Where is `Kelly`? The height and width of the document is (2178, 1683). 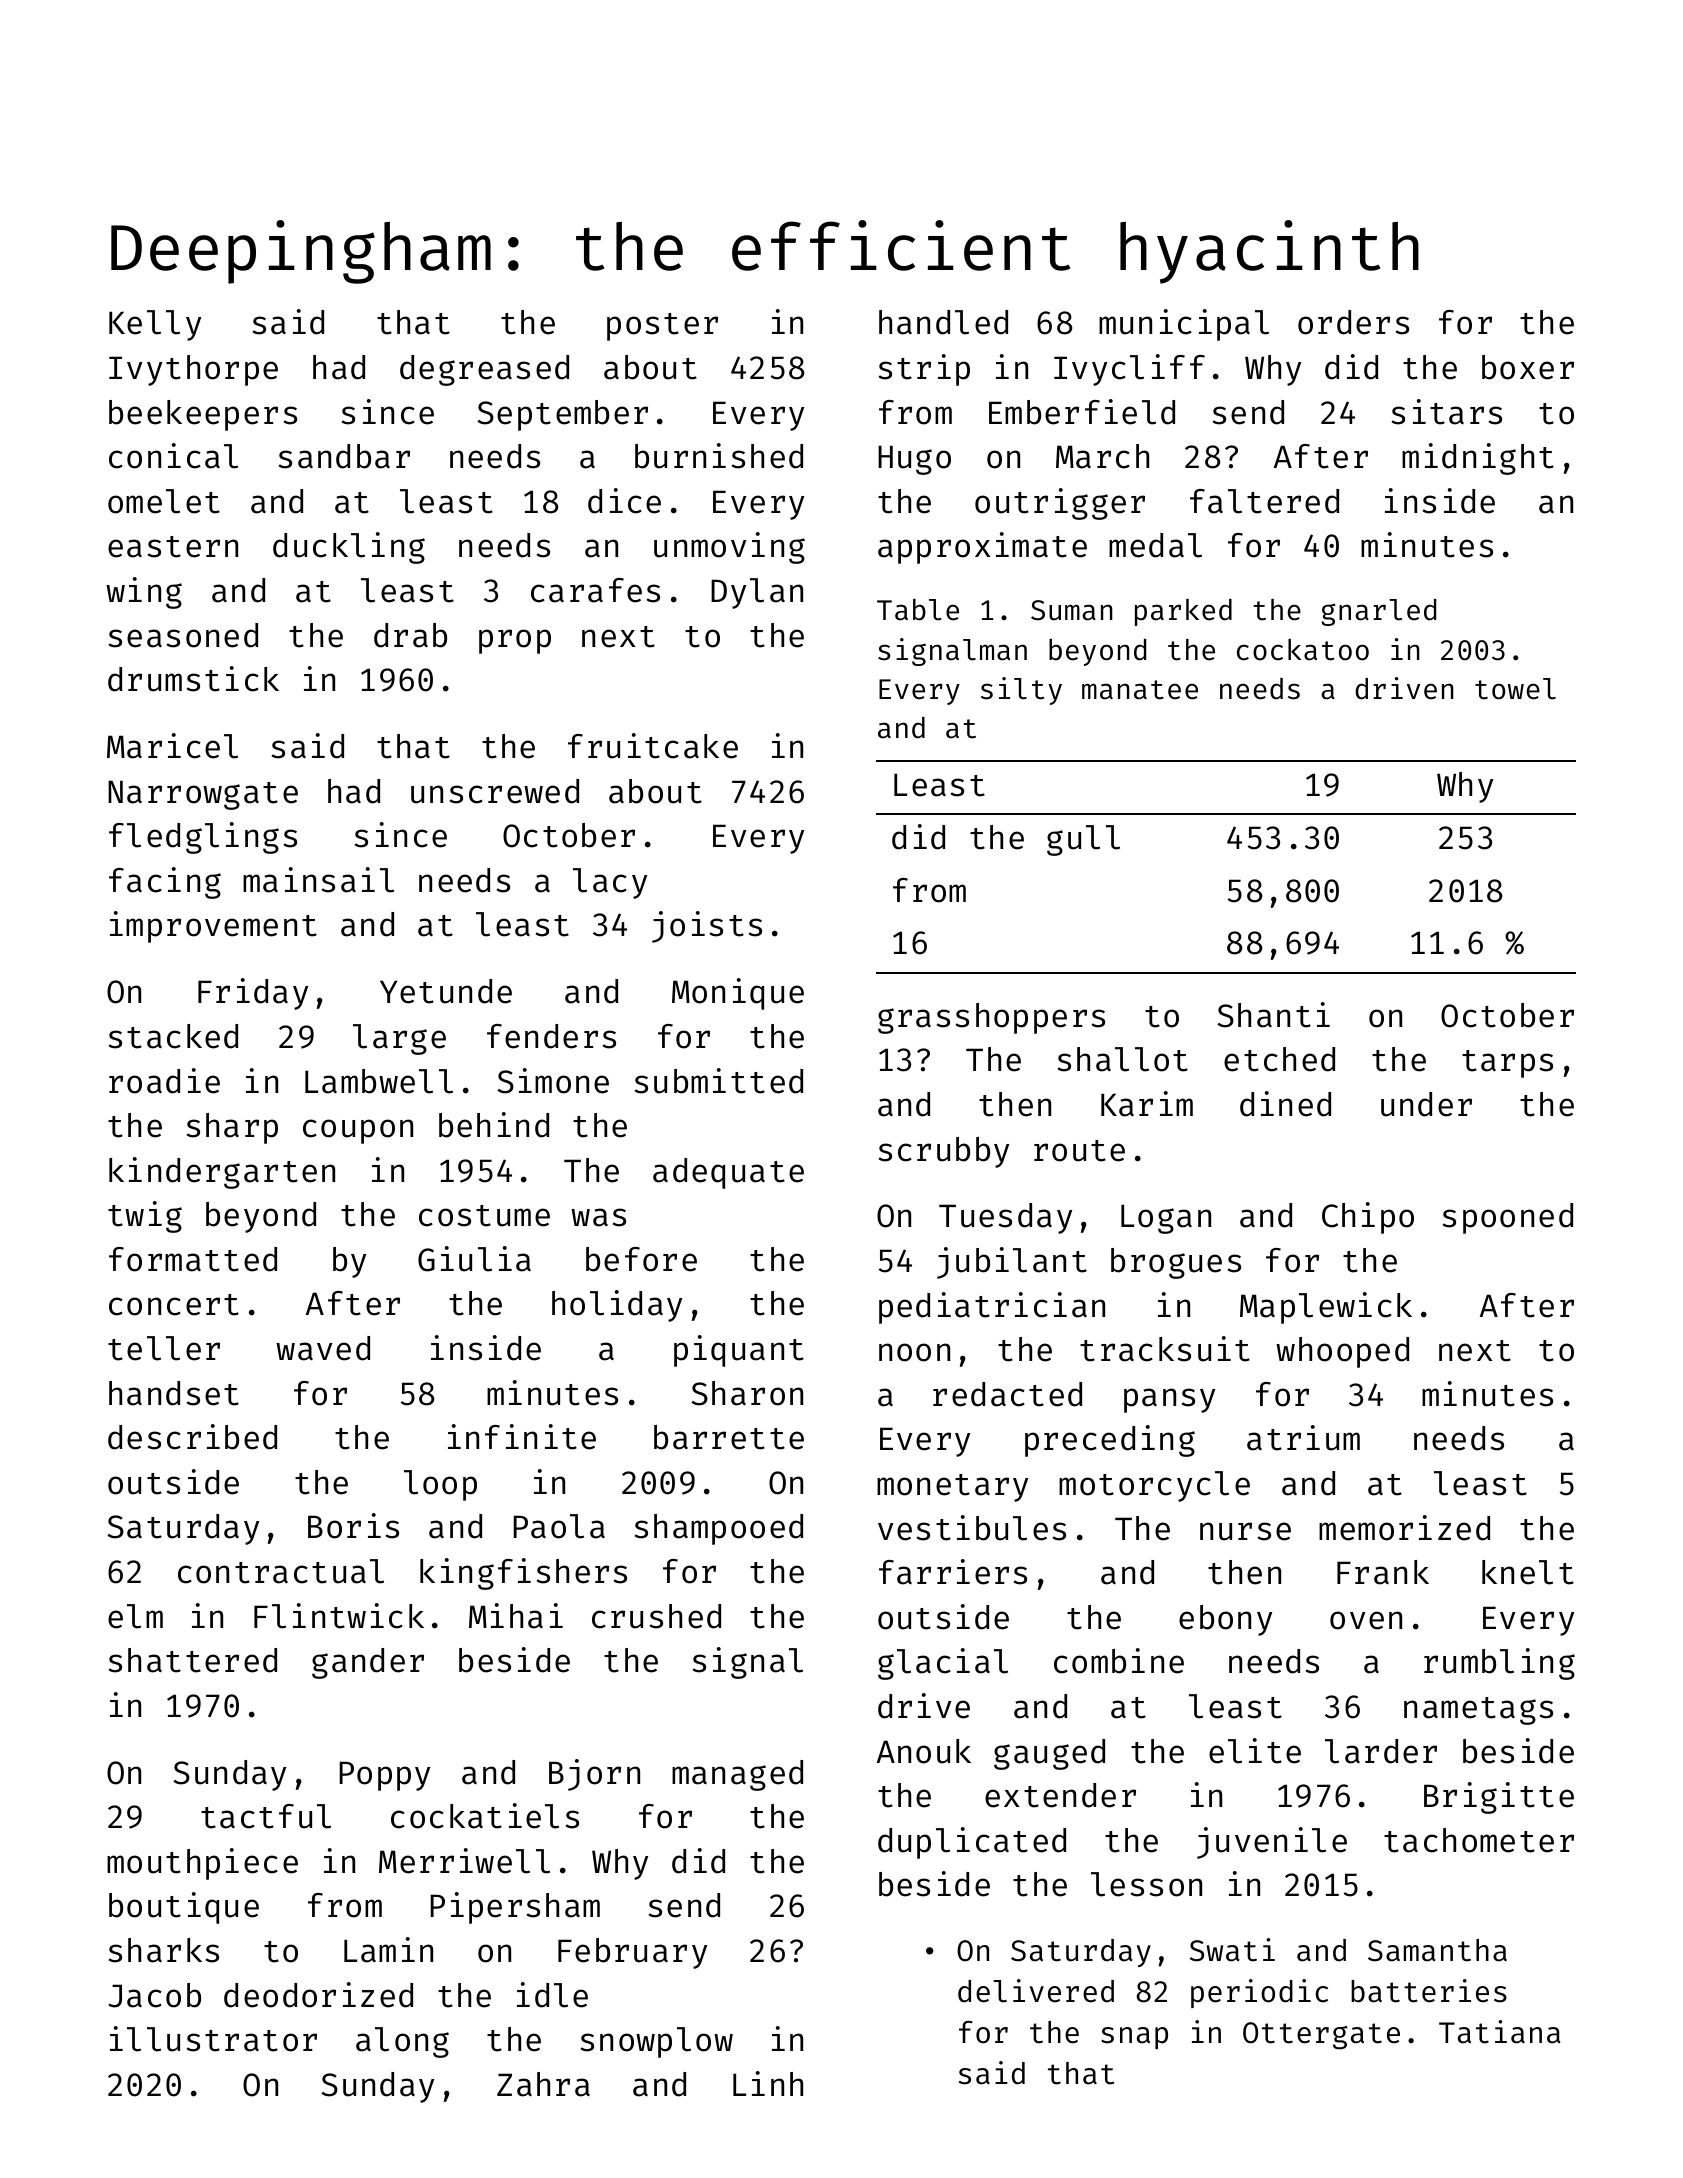
Kelly is located at coordinates (155, 325).
